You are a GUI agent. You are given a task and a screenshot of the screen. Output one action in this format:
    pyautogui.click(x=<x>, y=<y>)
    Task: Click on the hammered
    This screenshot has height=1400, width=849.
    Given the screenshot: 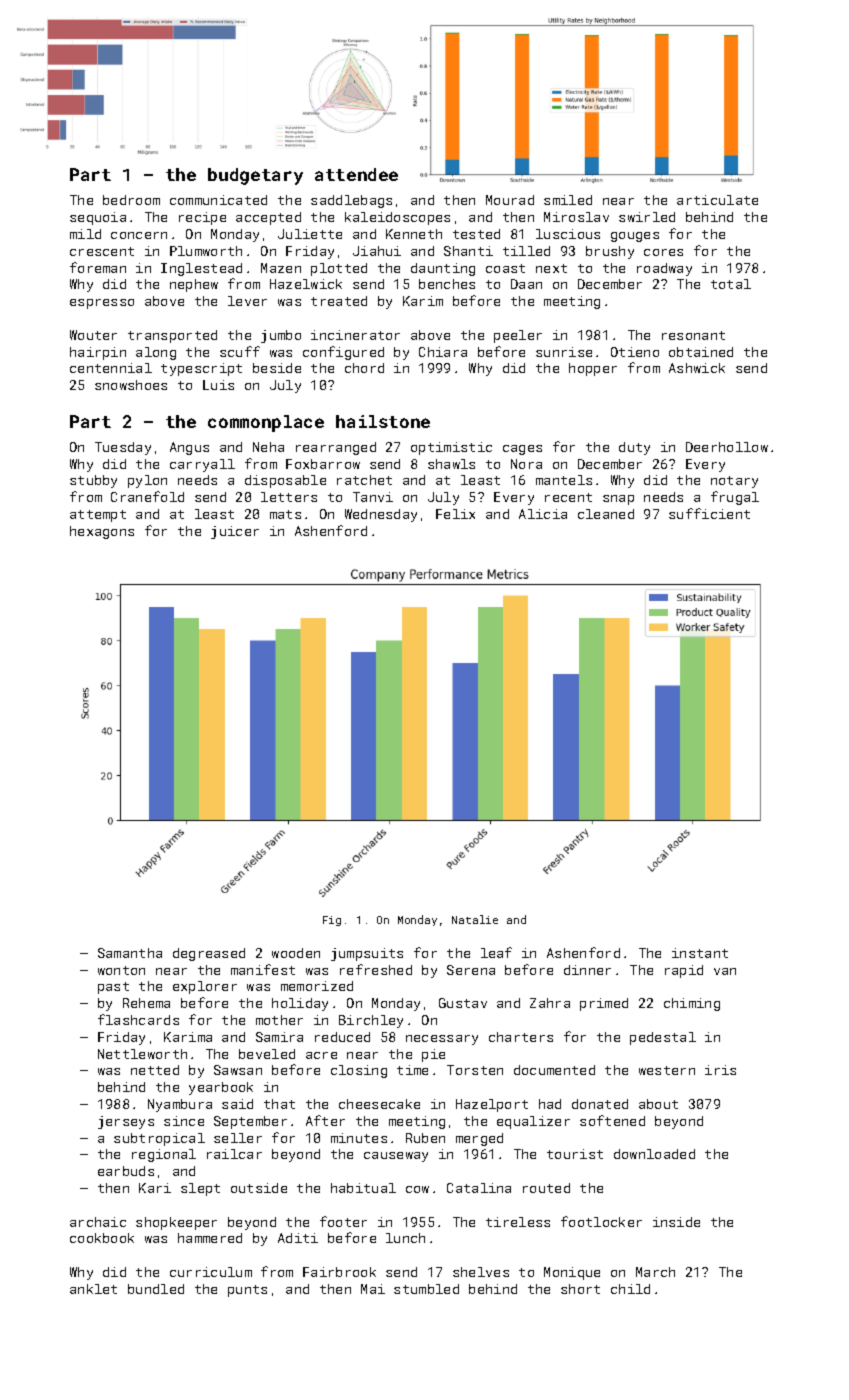 What is the action you would take?
    pyautogui.click(x=210, y=1238)
